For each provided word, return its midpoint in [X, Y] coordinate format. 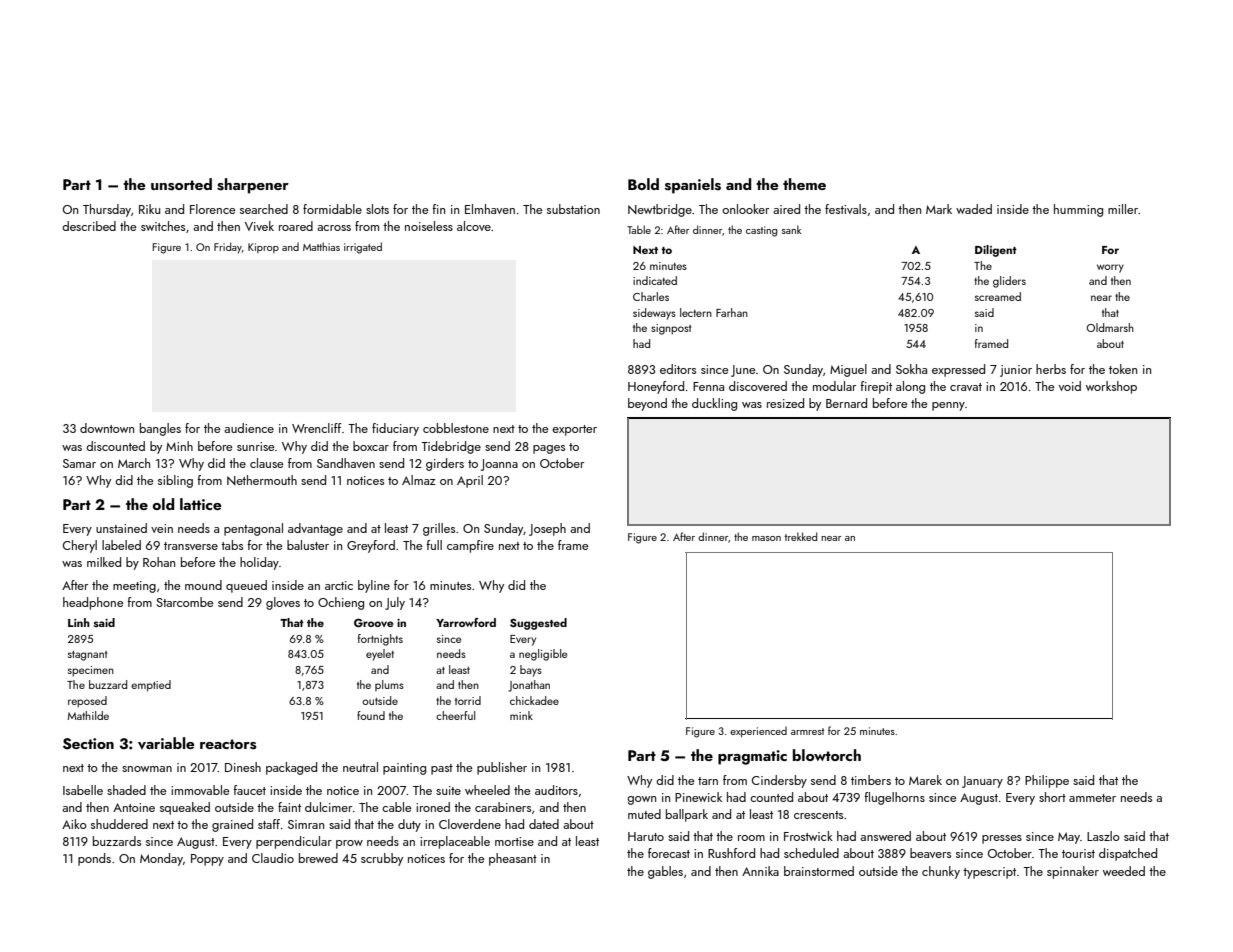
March [134, 463]
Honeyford [656, 387]
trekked [800, 536]
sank [791, 229]
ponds [94, 859]
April [470, 481]
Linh [79, 622]
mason [766, 538]
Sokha [911, 369]
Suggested [538, 624]
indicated [655, 280]
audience [249, 428]
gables [665, 872]
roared [296, 226]
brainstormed [819, 871]
